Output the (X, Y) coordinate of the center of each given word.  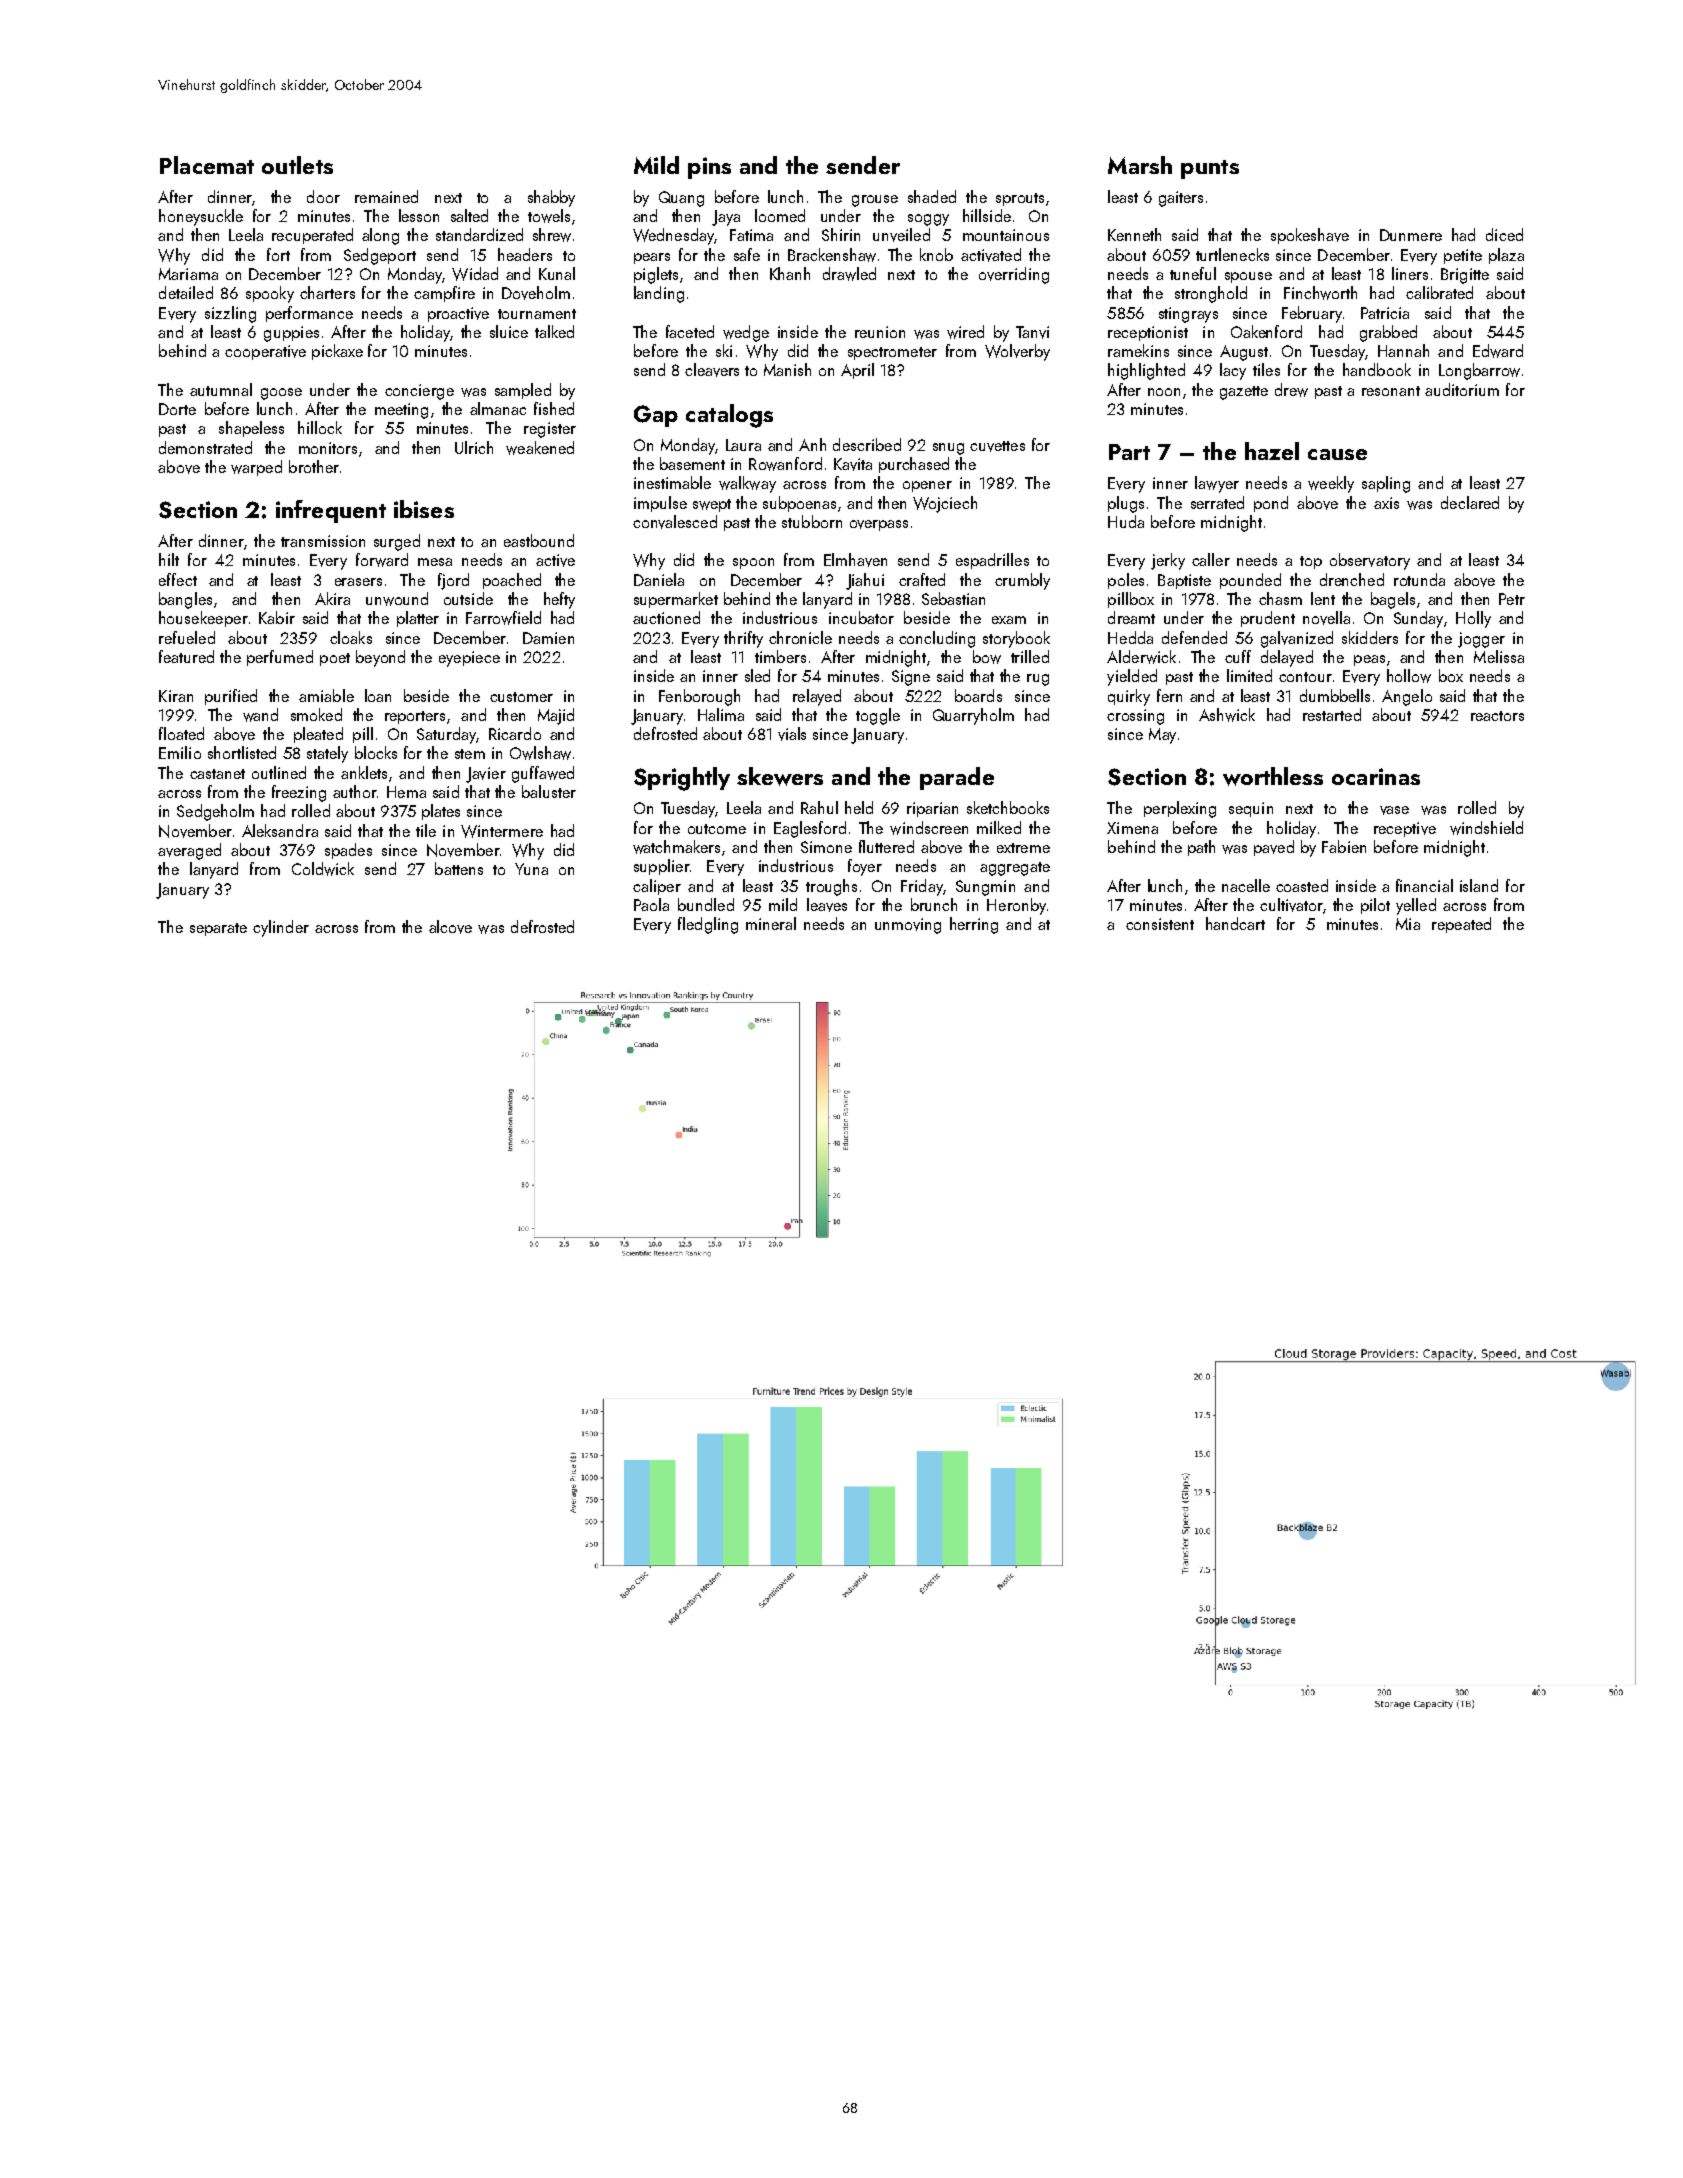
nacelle (1246, 885)
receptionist (1148, 333)
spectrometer (892, 353)
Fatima (751, 235)
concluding (937, 639)
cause (1337, 454)
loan (378, 695)
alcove (450, 927)
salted (469, 215)
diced (1504, 234)
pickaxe (337, 352)
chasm (1280, 598)
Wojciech (945, 504)
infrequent (331, 511)
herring (974, 925)
